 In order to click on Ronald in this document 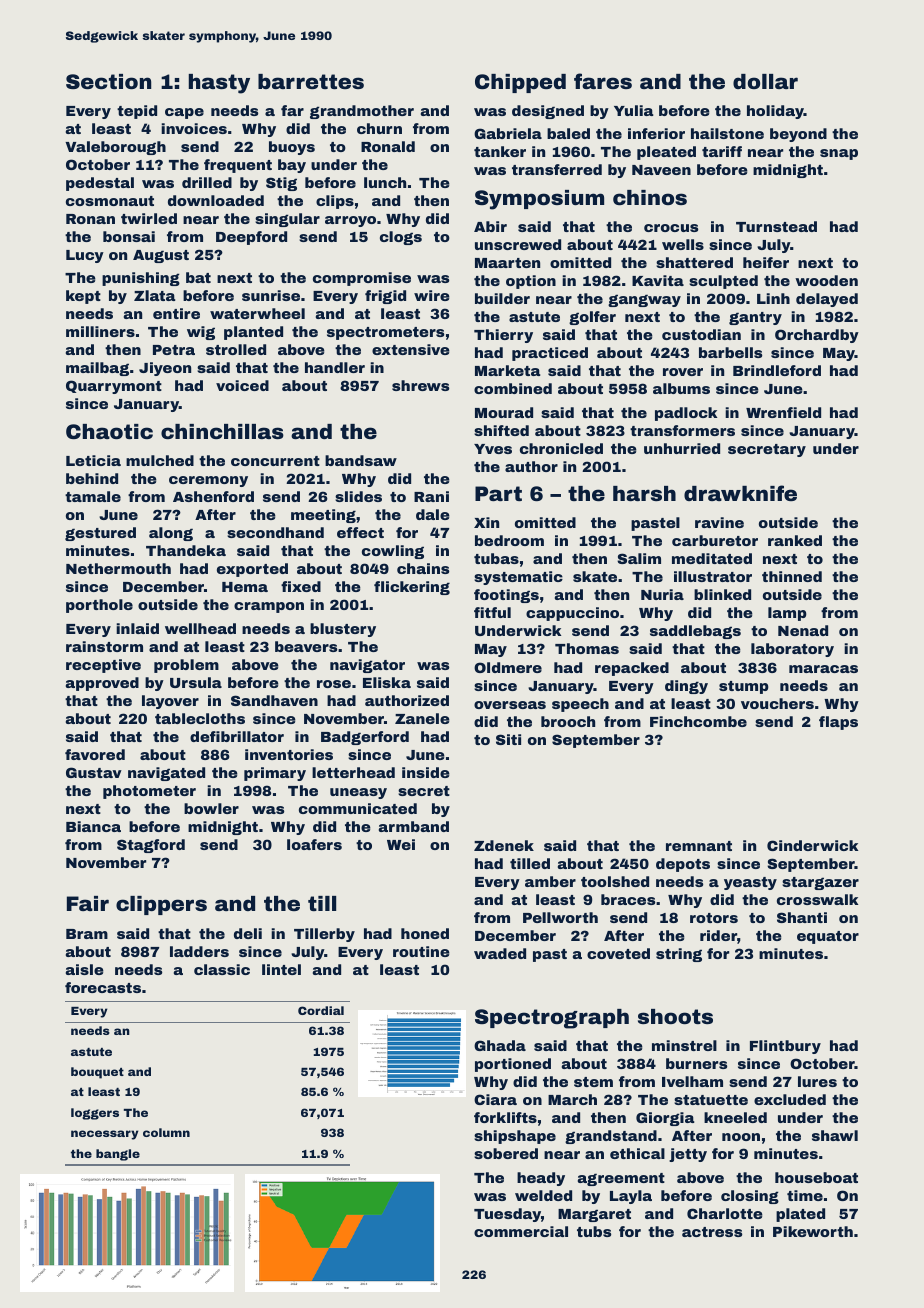, I will do `click(388, 146)`.
